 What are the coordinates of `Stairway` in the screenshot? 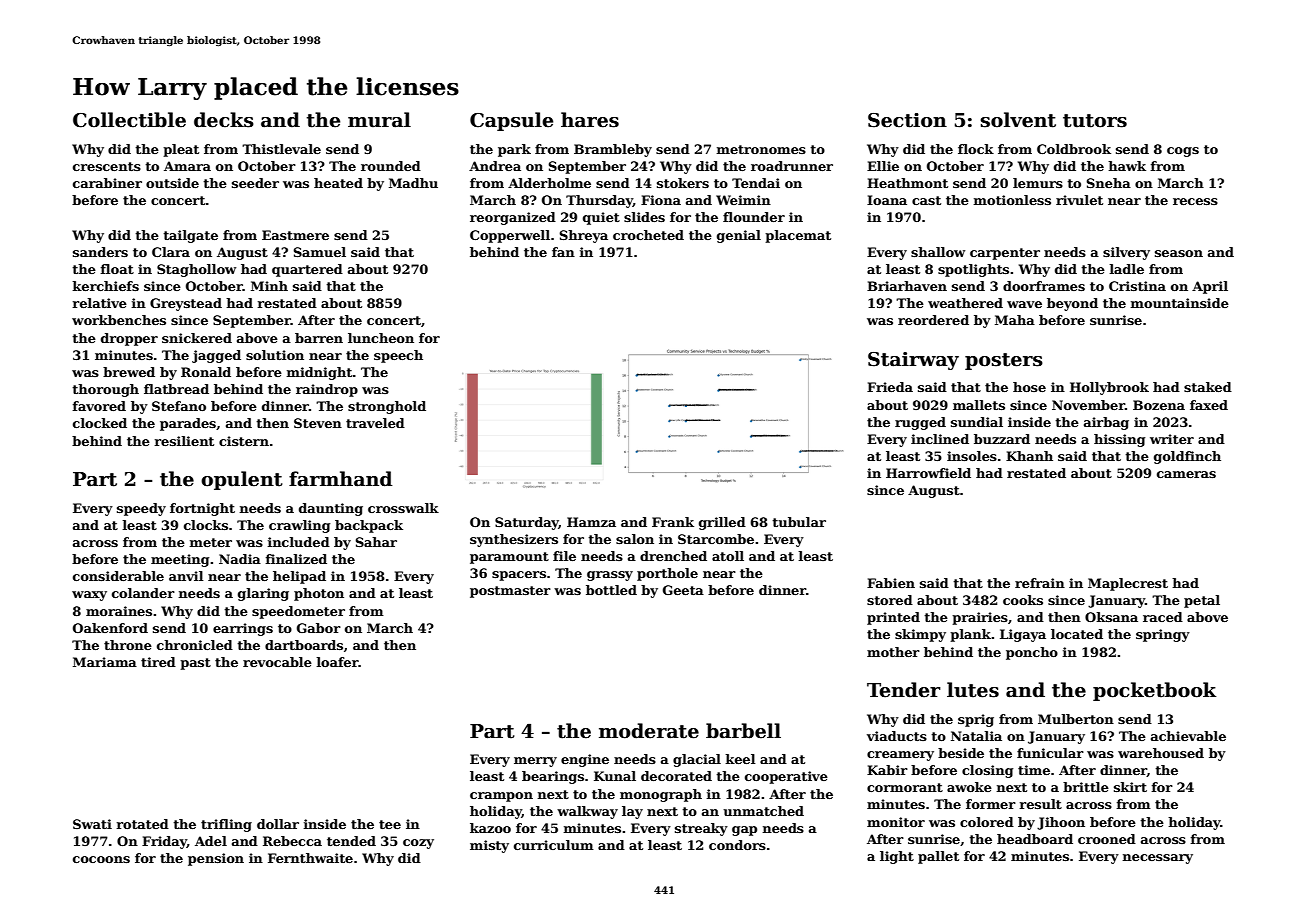 It's located at (913, 361).
